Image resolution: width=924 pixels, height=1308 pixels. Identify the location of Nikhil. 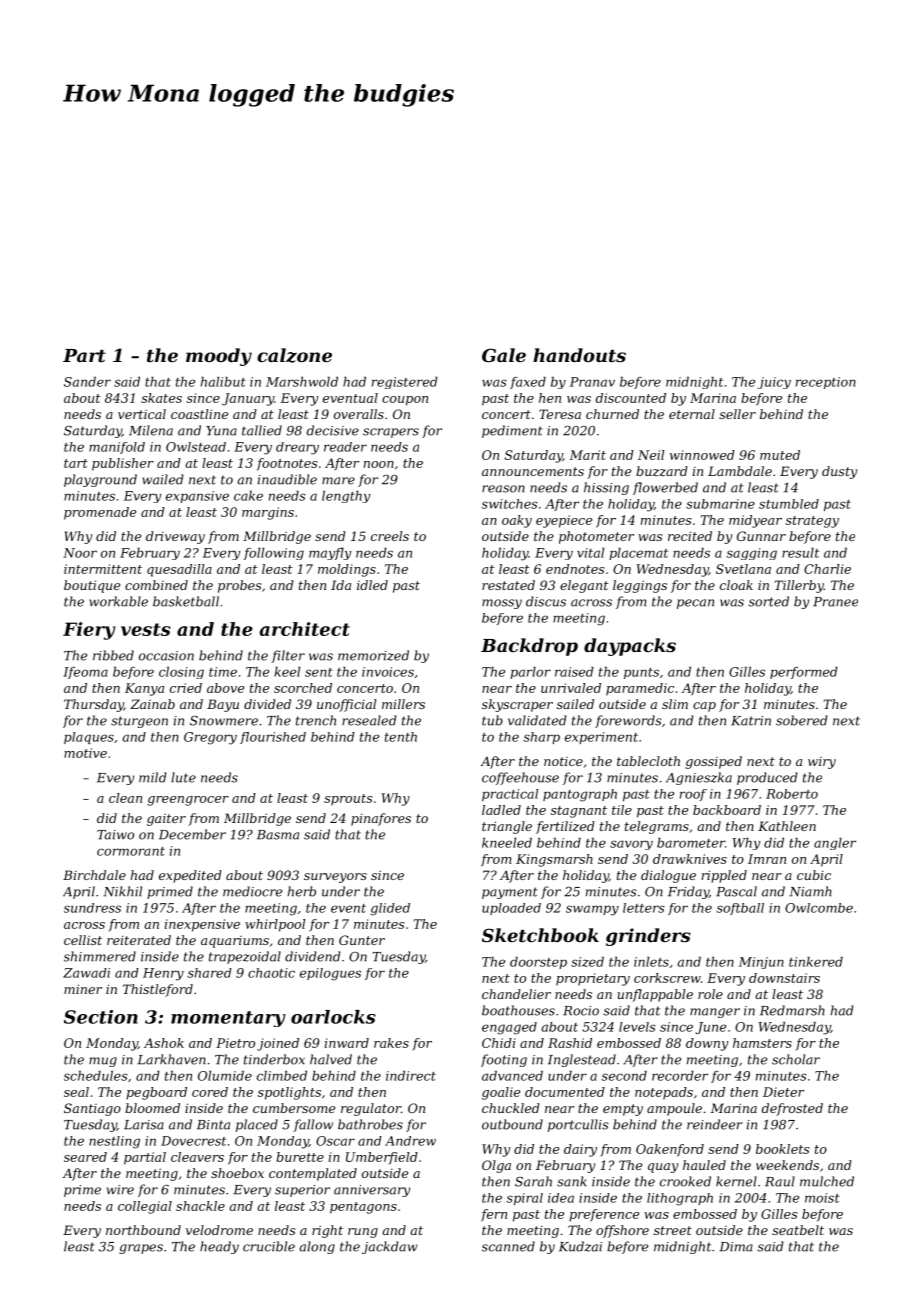
(122, 891).
